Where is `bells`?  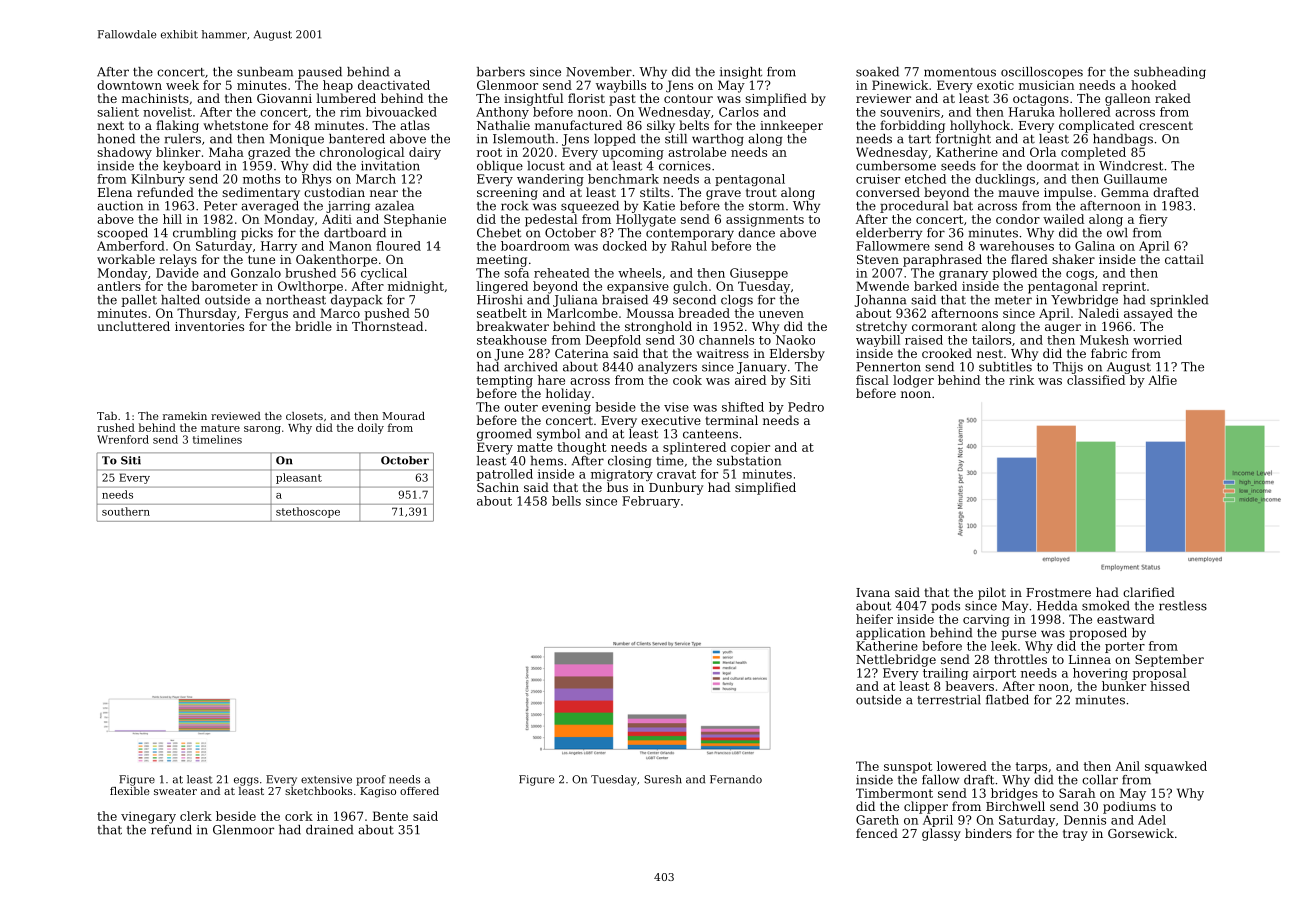 bells is located at coordinates (566, 501).
